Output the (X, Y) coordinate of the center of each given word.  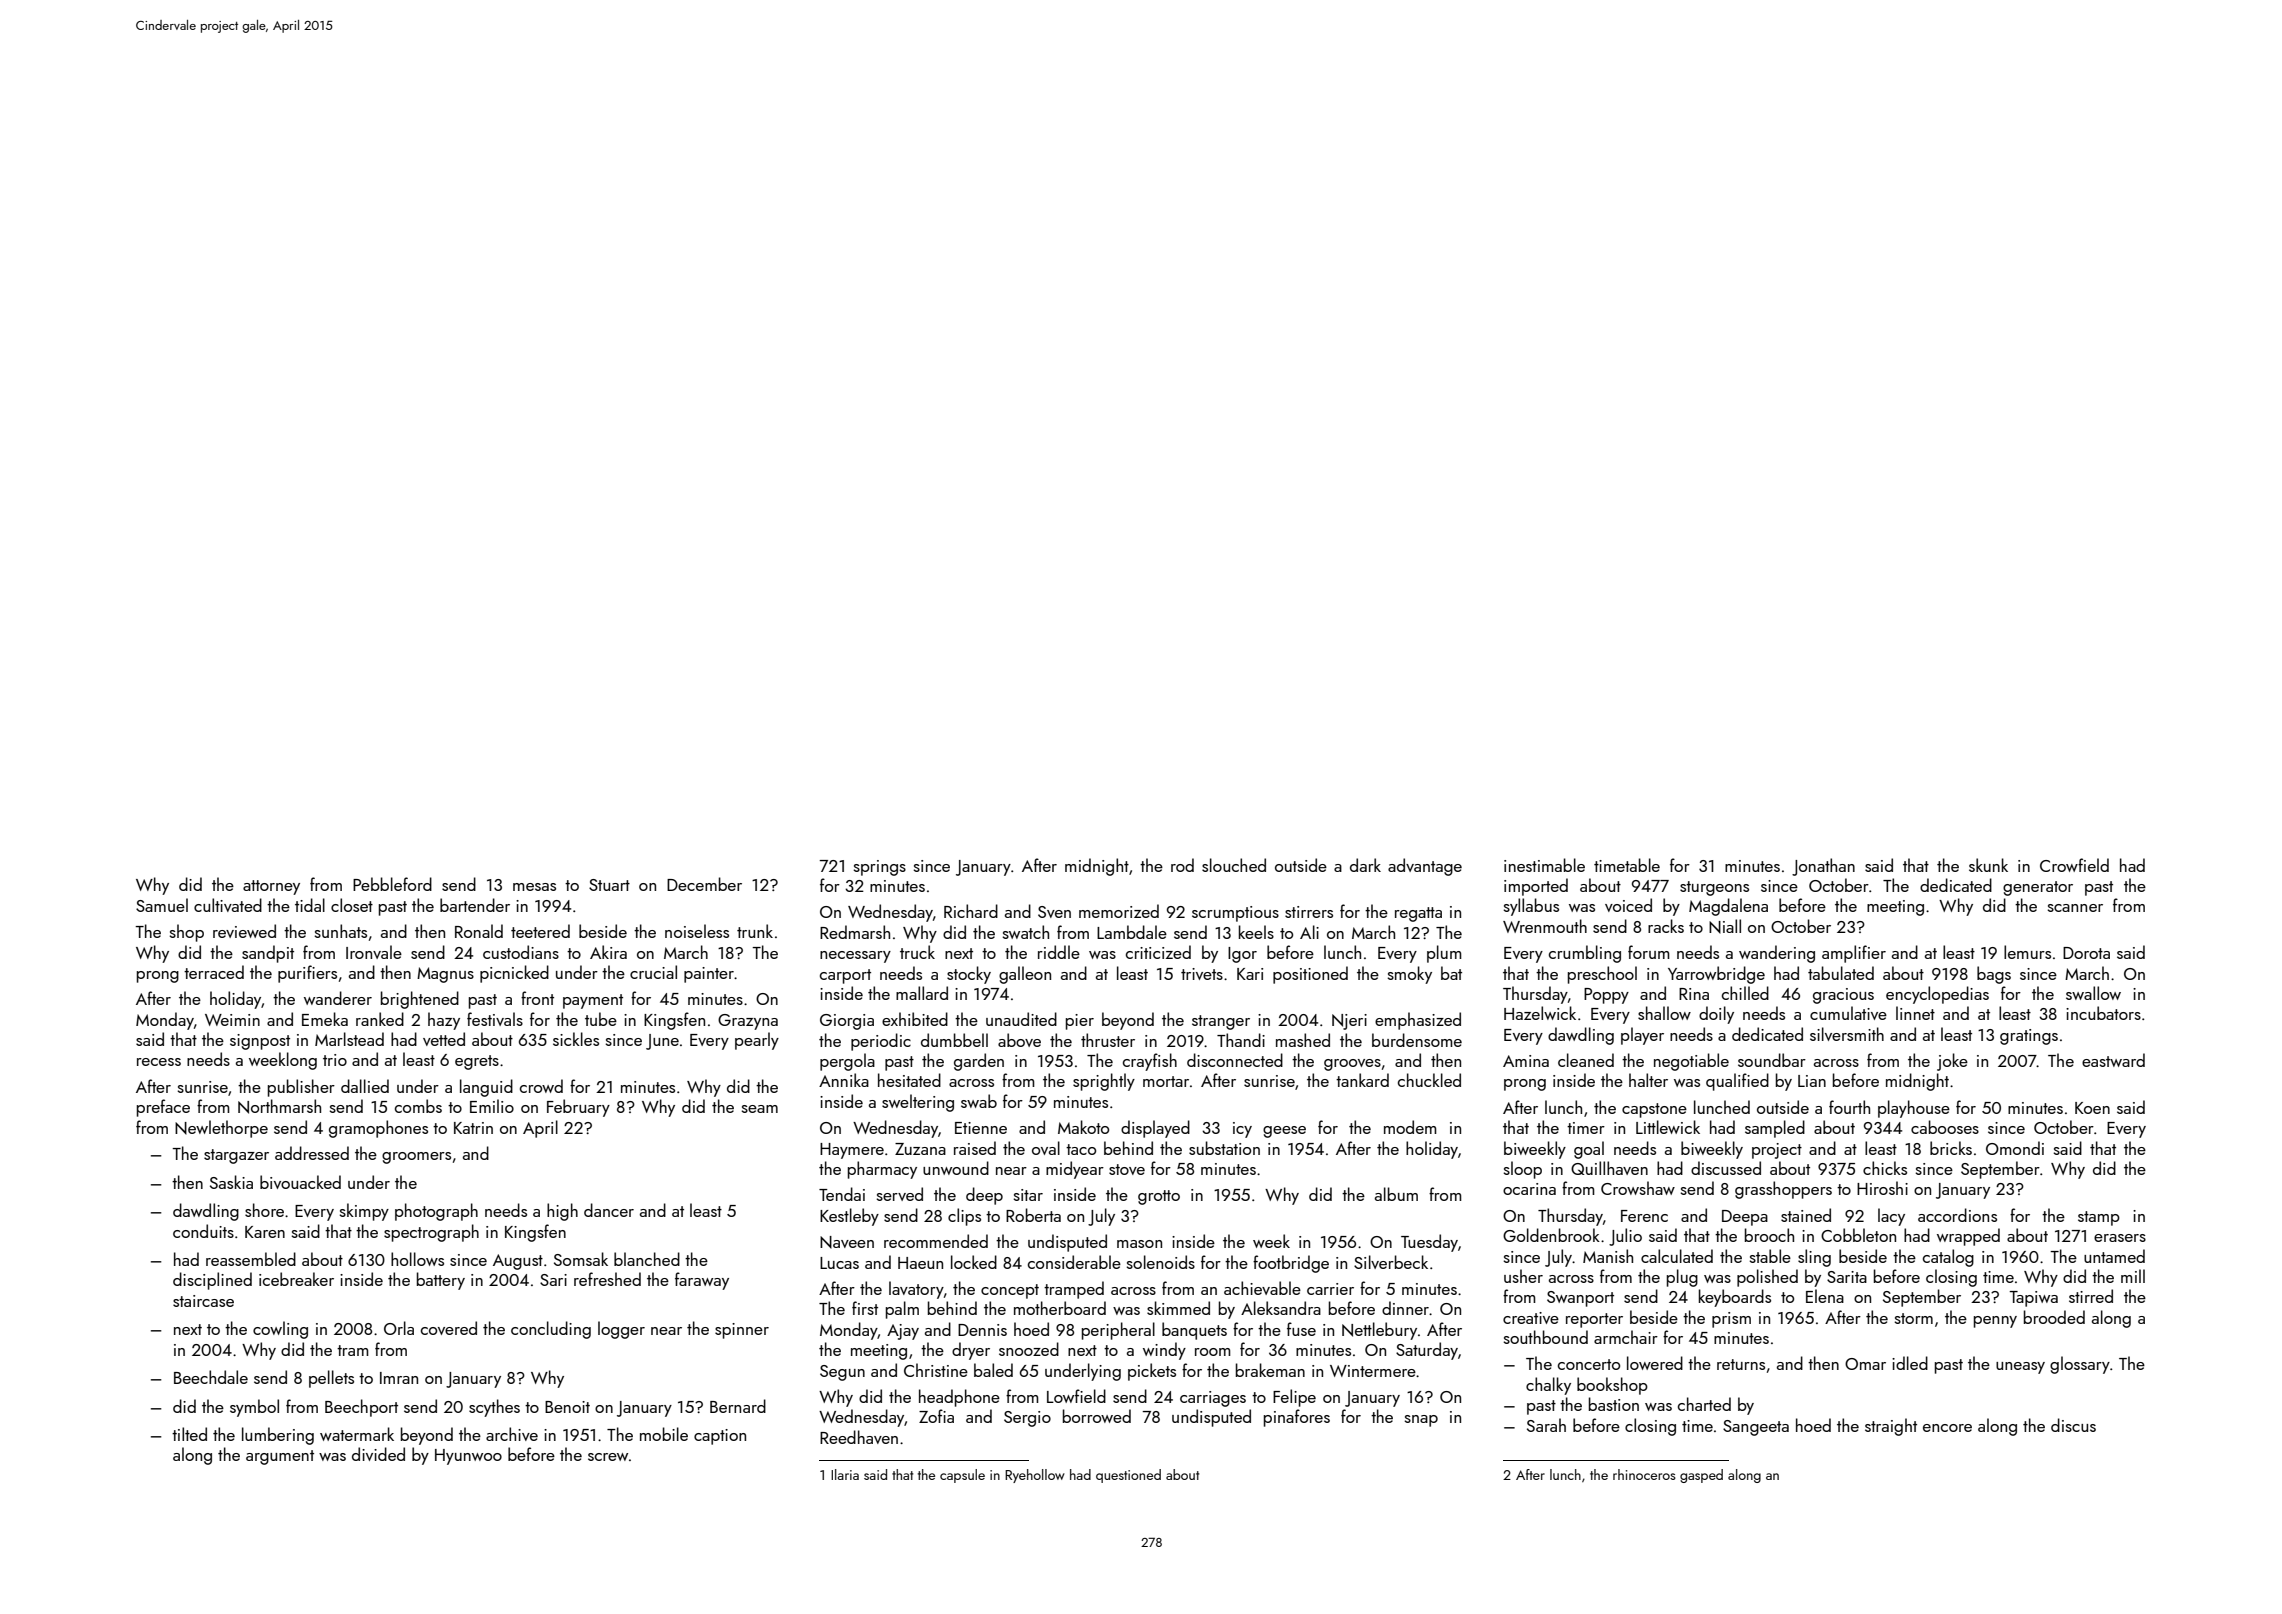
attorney (271, 887)
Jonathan (1823, 867)
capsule (962, 1476)
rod (1182, 865)
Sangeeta (1756, 1428)
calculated (1677, 1256)
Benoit (567, 1407)
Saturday (1427, 1351)
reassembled (251, 1259)
